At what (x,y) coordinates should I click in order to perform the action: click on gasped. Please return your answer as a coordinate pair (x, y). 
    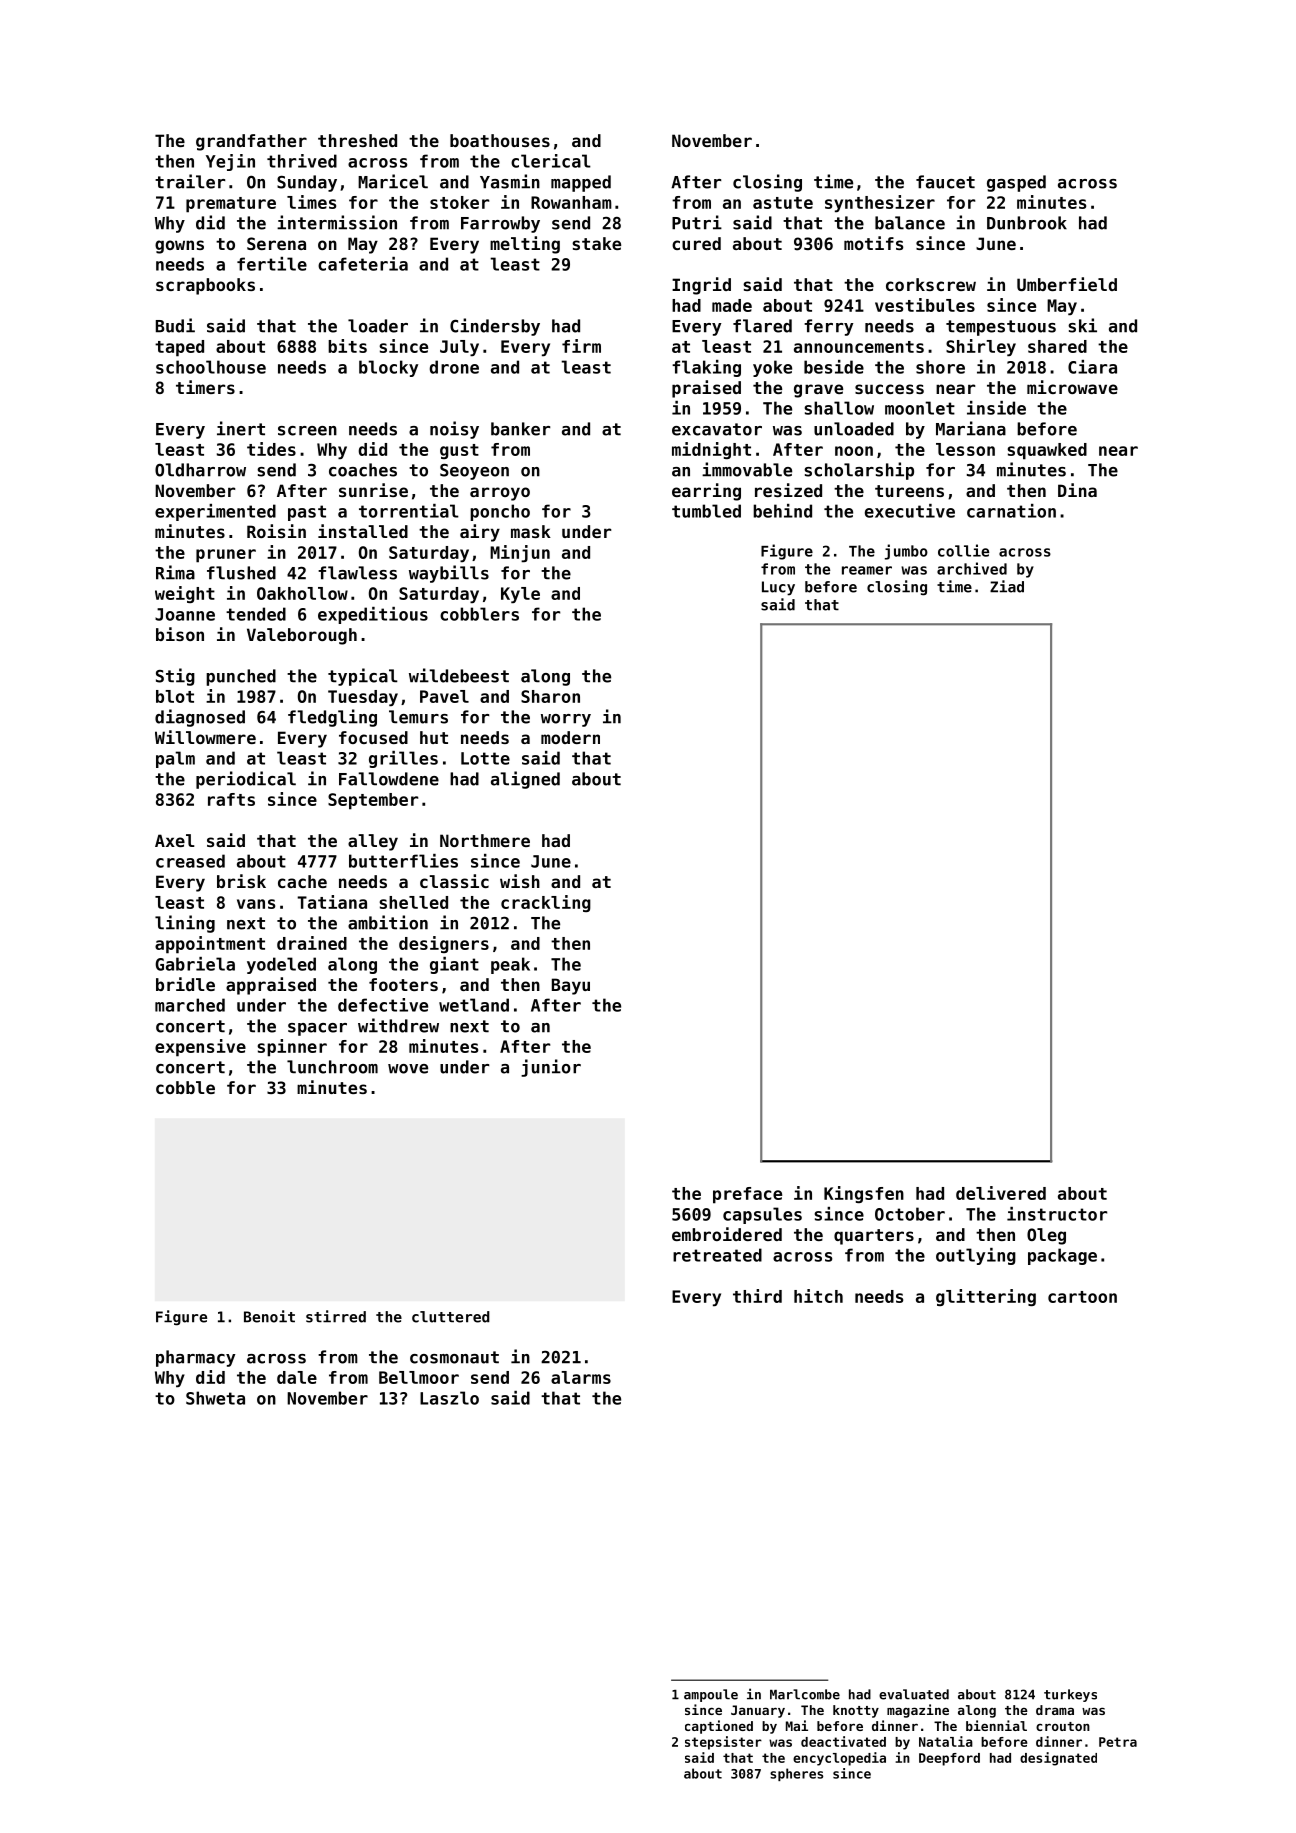
    Looking at the image, I should click on (1016, 183).
